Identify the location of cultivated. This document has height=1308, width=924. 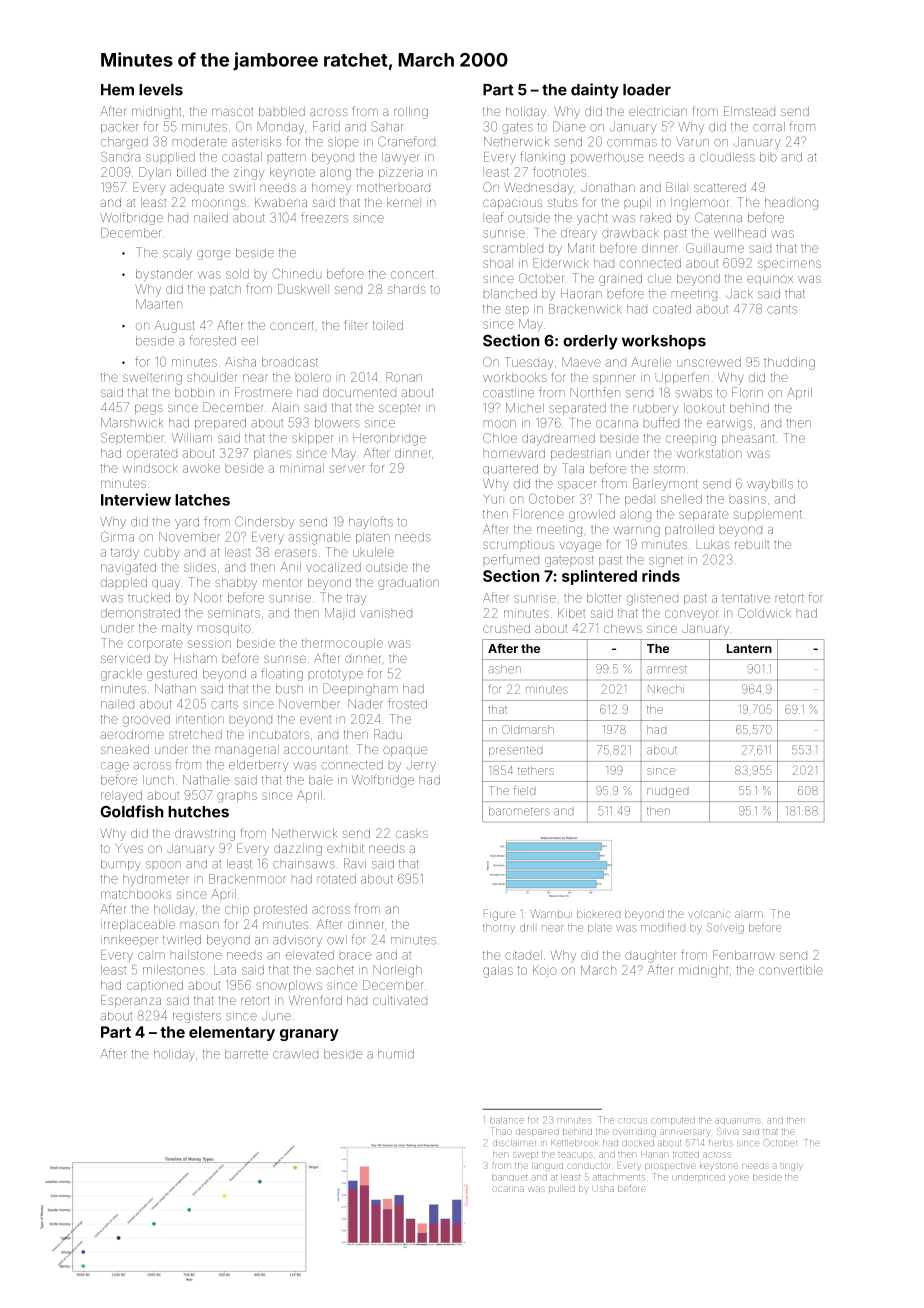
(400, 1000).
